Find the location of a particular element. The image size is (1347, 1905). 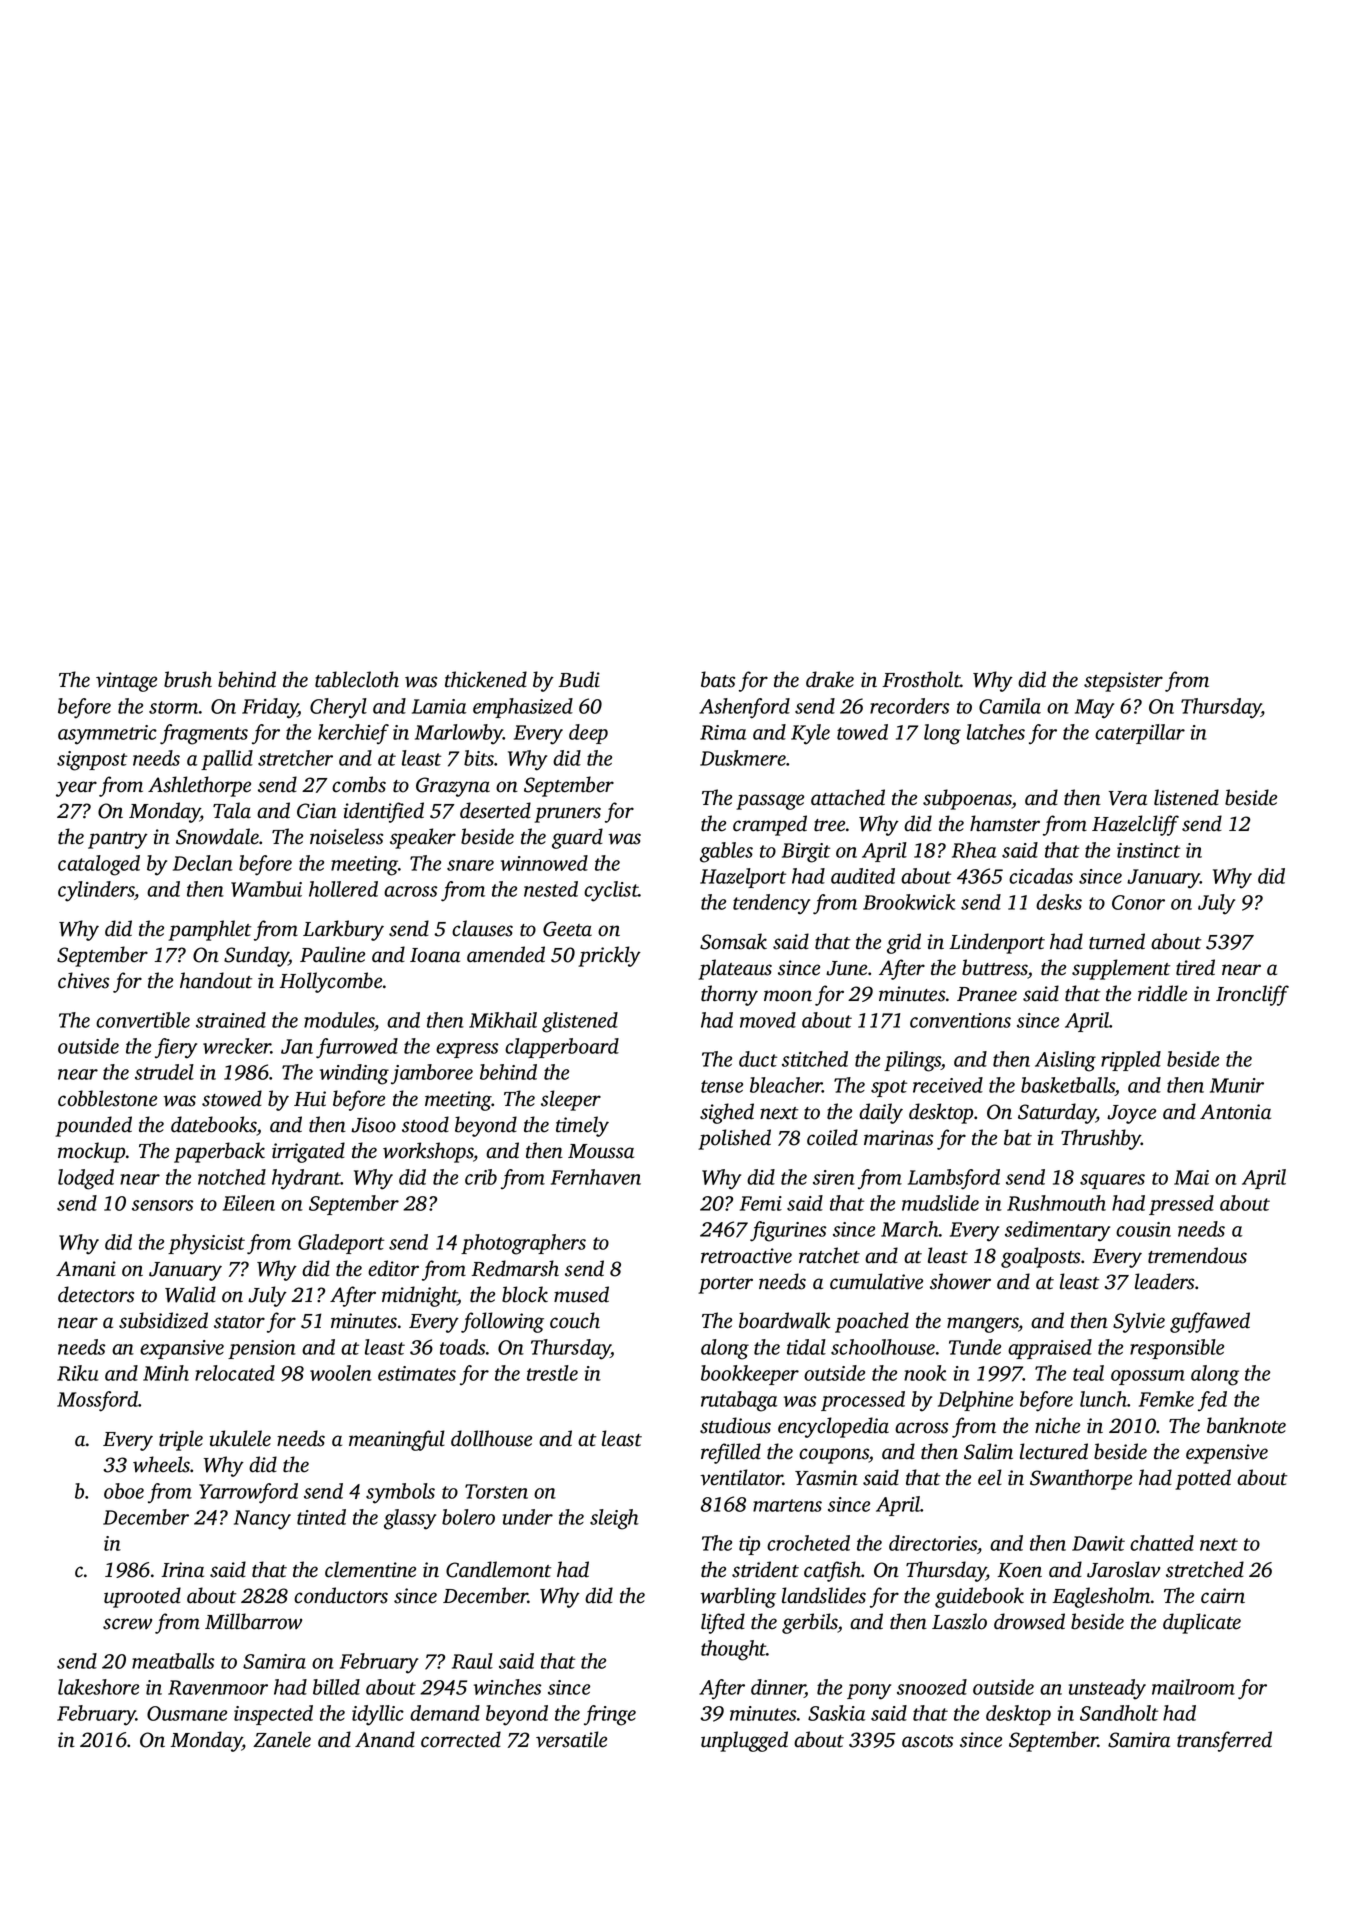

drake is located at coordinates (830, 679).
